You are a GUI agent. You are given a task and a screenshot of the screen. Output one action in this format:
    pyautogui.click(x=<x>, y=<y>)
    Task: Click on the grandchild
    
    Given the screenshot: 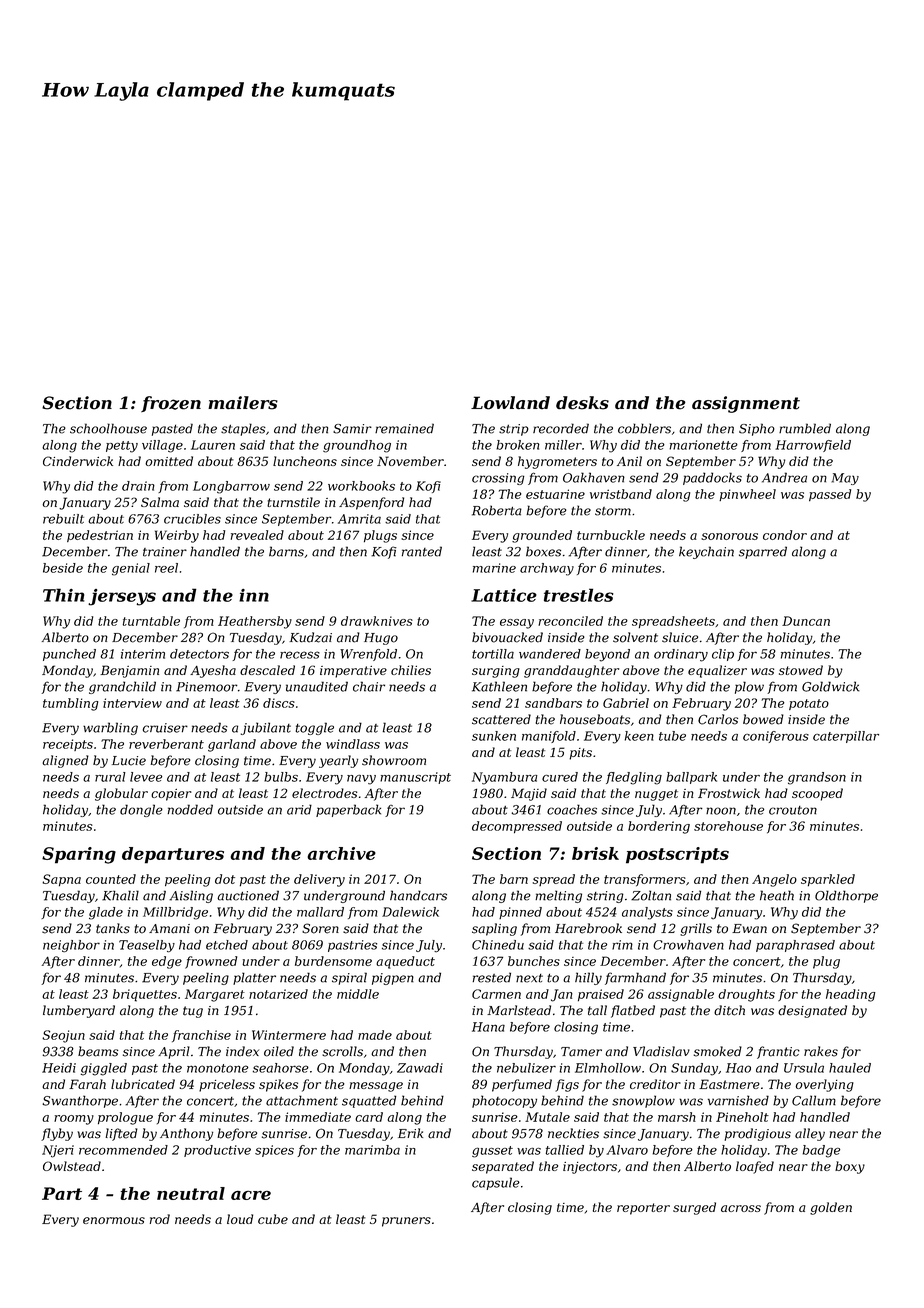 What is the action you would take?
    pyautogui.click(x=122, y=687)
